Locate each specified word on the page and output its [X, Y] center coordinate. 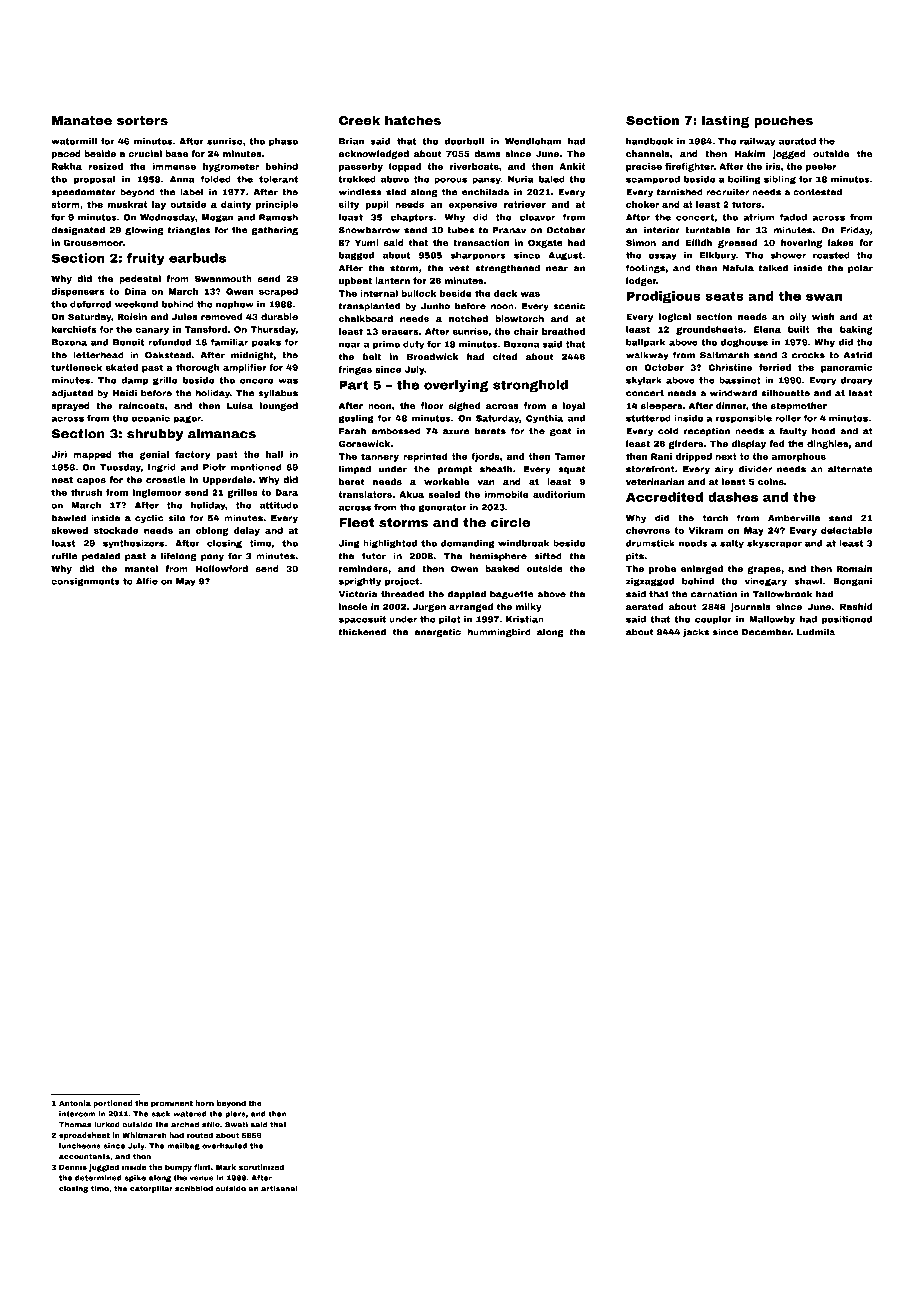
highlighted [390, 544]
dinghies [827, 444]
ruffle [65, 556]
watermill [74, 141]
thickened [362, 632]
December [766, 632]
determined [98, 1178]
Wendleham [533, 141]
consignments [85, 582]
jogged [789, 154]
